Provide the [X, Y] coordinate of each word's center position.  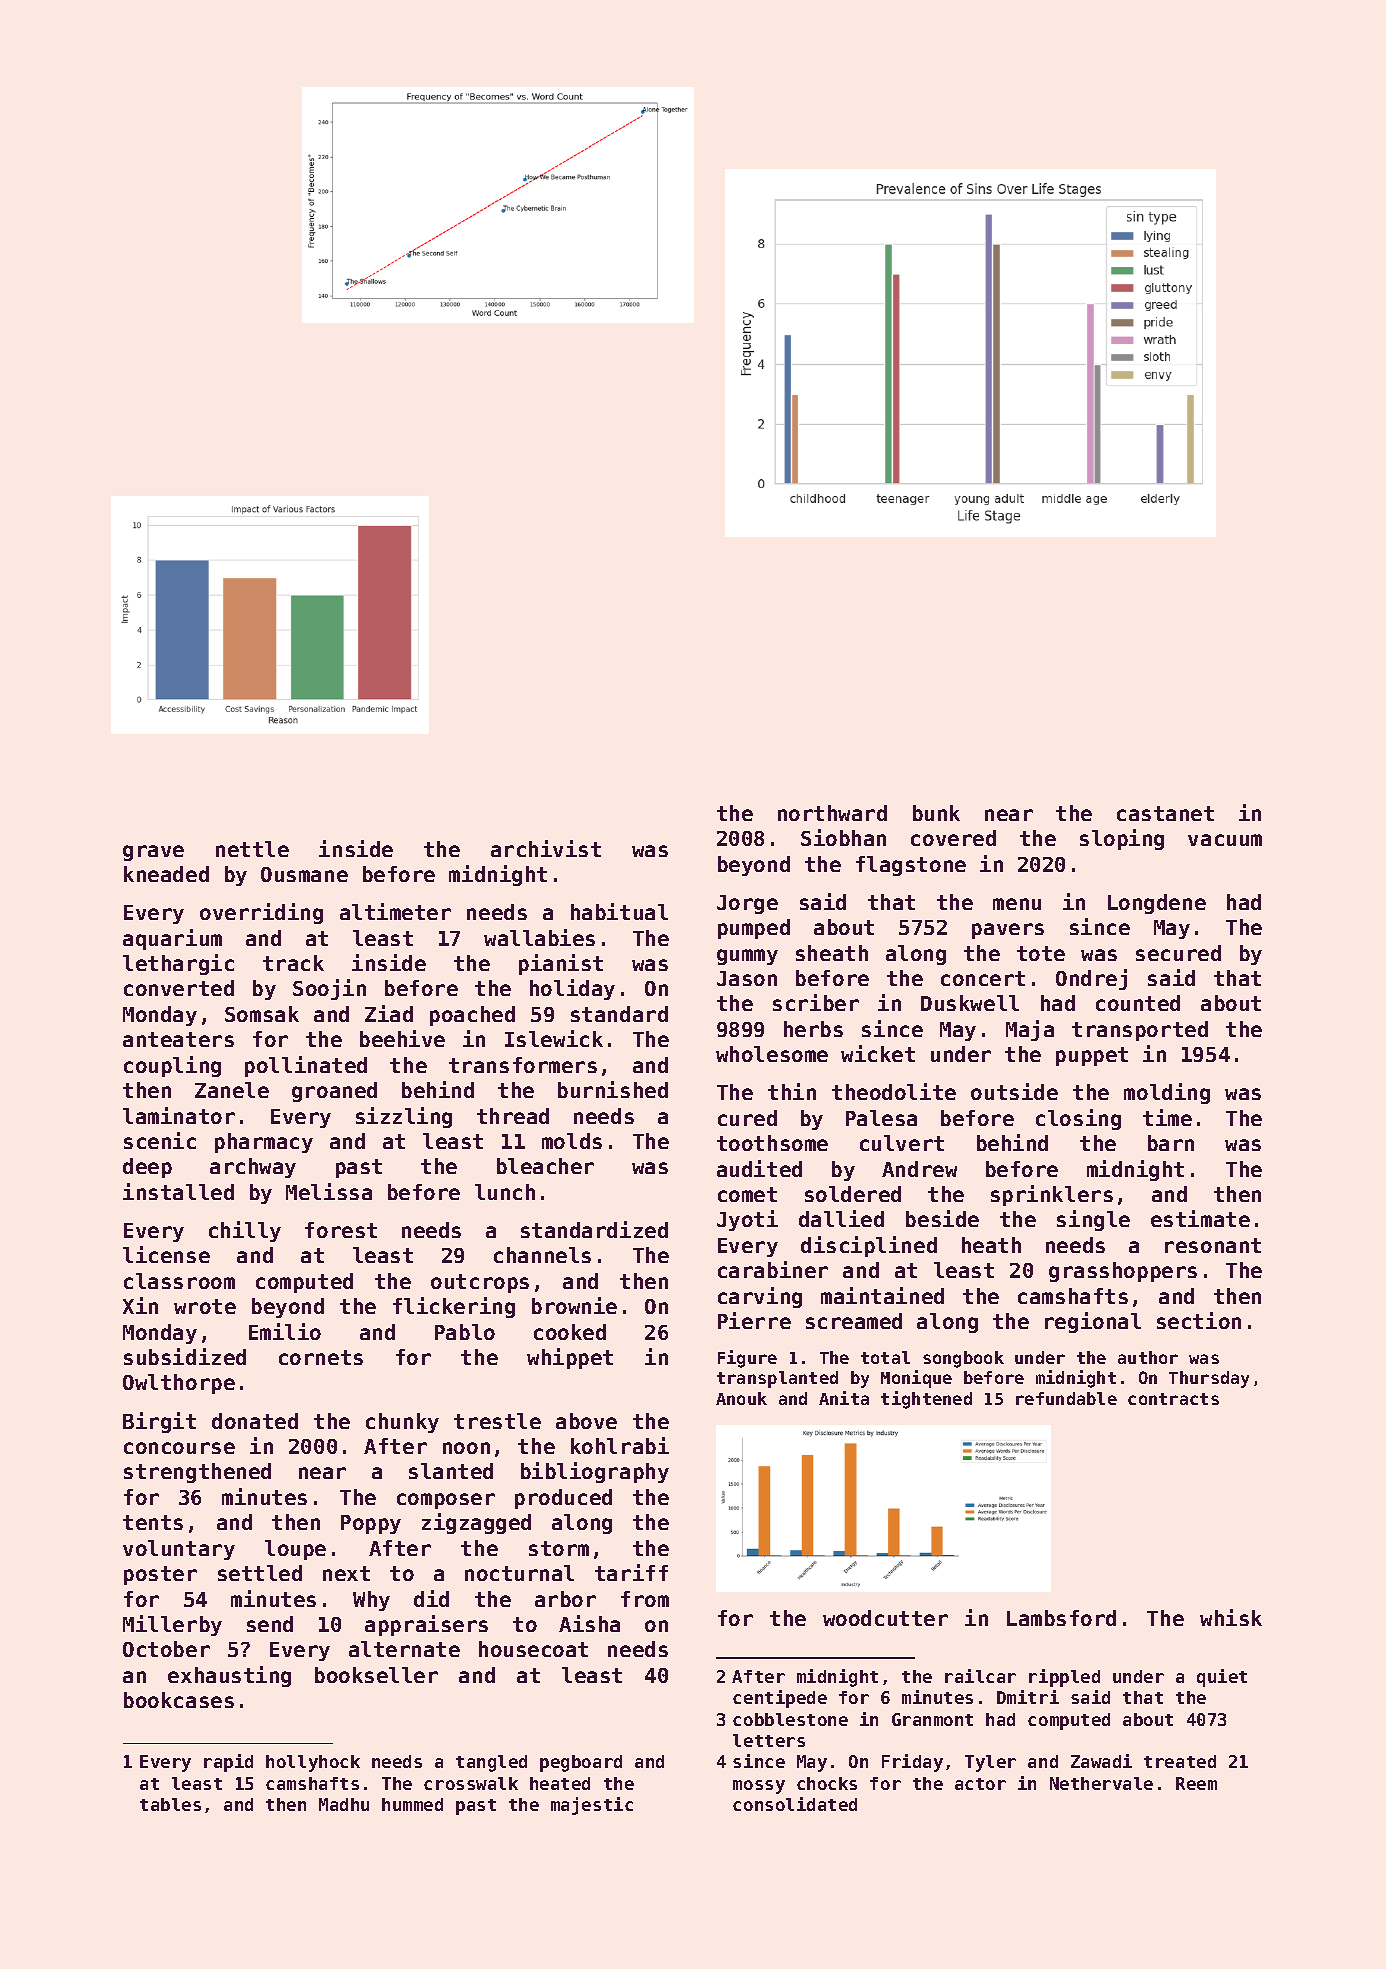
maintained [882, 1295]
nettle [252, 849]
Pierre [754, 1320]
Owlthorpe [179, 1384]
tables [170, 1804]
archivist [546, 848]
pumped [754, 929]
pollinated [306, 1066]
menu [1017, 904]
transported [1140, 1031]
